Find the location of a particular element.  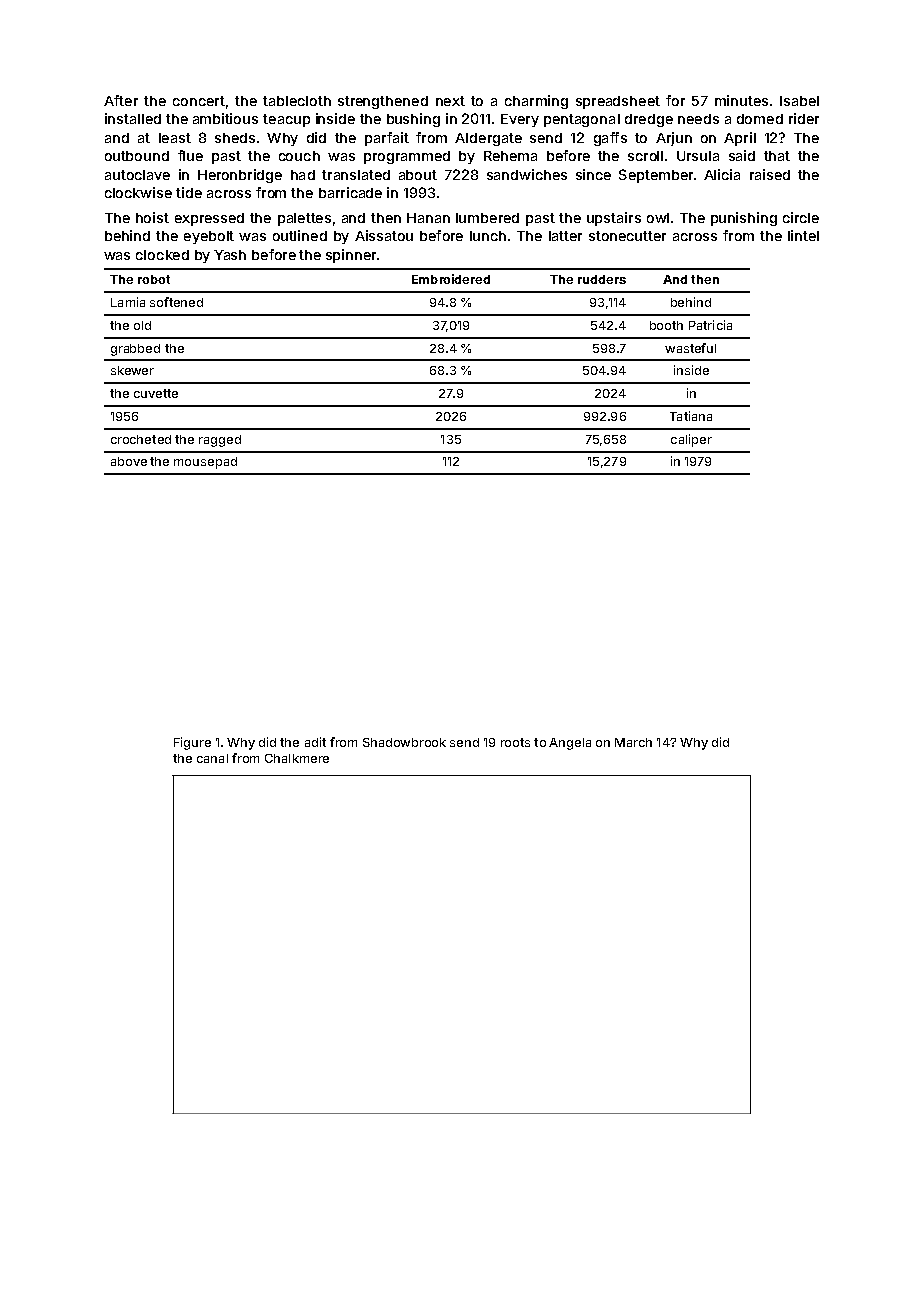

teacup is located at coordinates (286, 120).
